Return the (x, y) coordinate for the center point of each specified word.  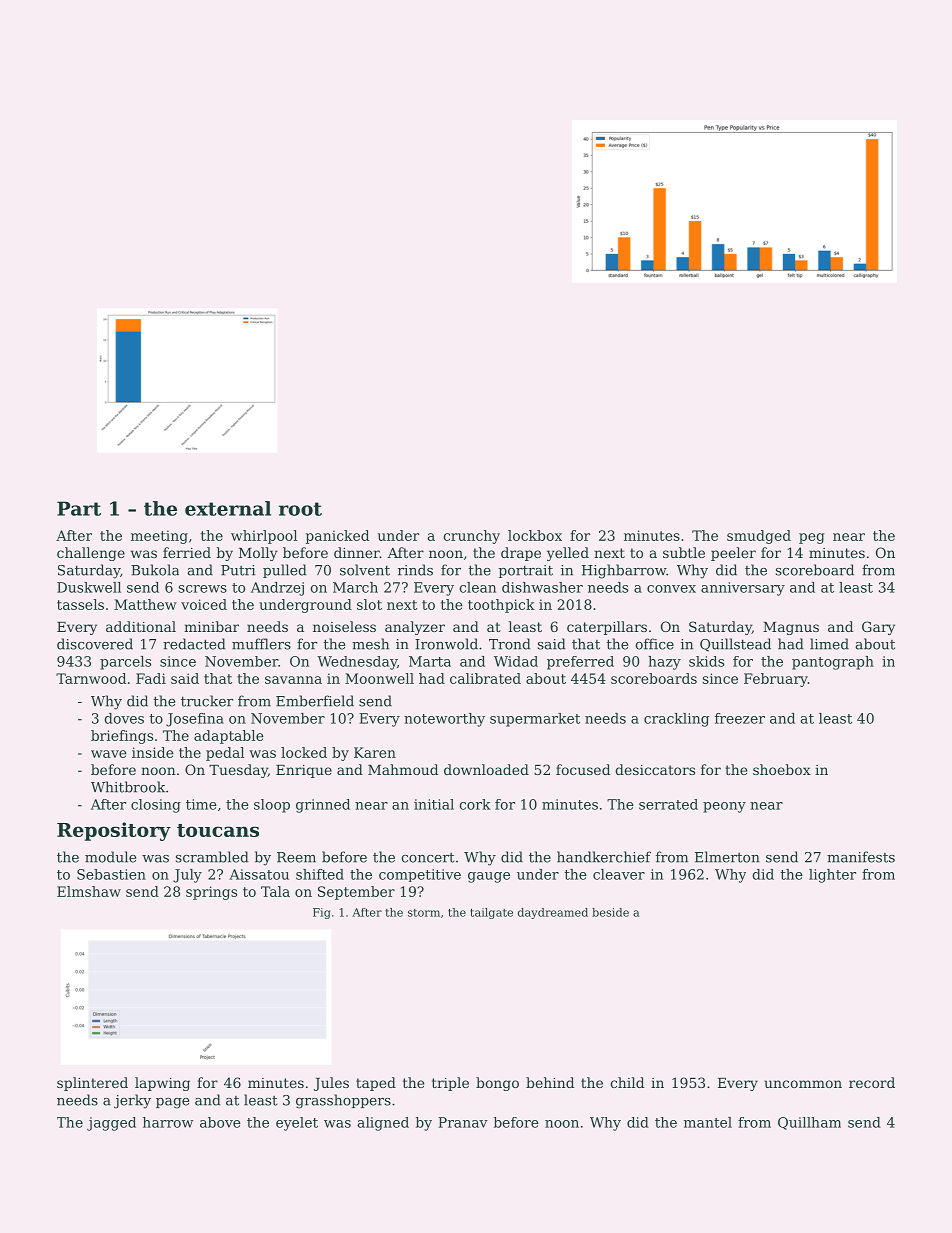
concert (428, 858)
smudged (759, 537)
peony (724, 807)
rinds (415, 570)
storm (424, 913)
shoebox (782, 769)
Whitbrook (128, 787)
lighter (832, 876)
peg (812, 538)
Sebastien (111, 874)
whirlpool (264, 537)
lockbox (535, 535)
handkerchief (604, 857)
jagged (111, 1124)
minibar (211, 626)
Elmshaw (89, 891)
